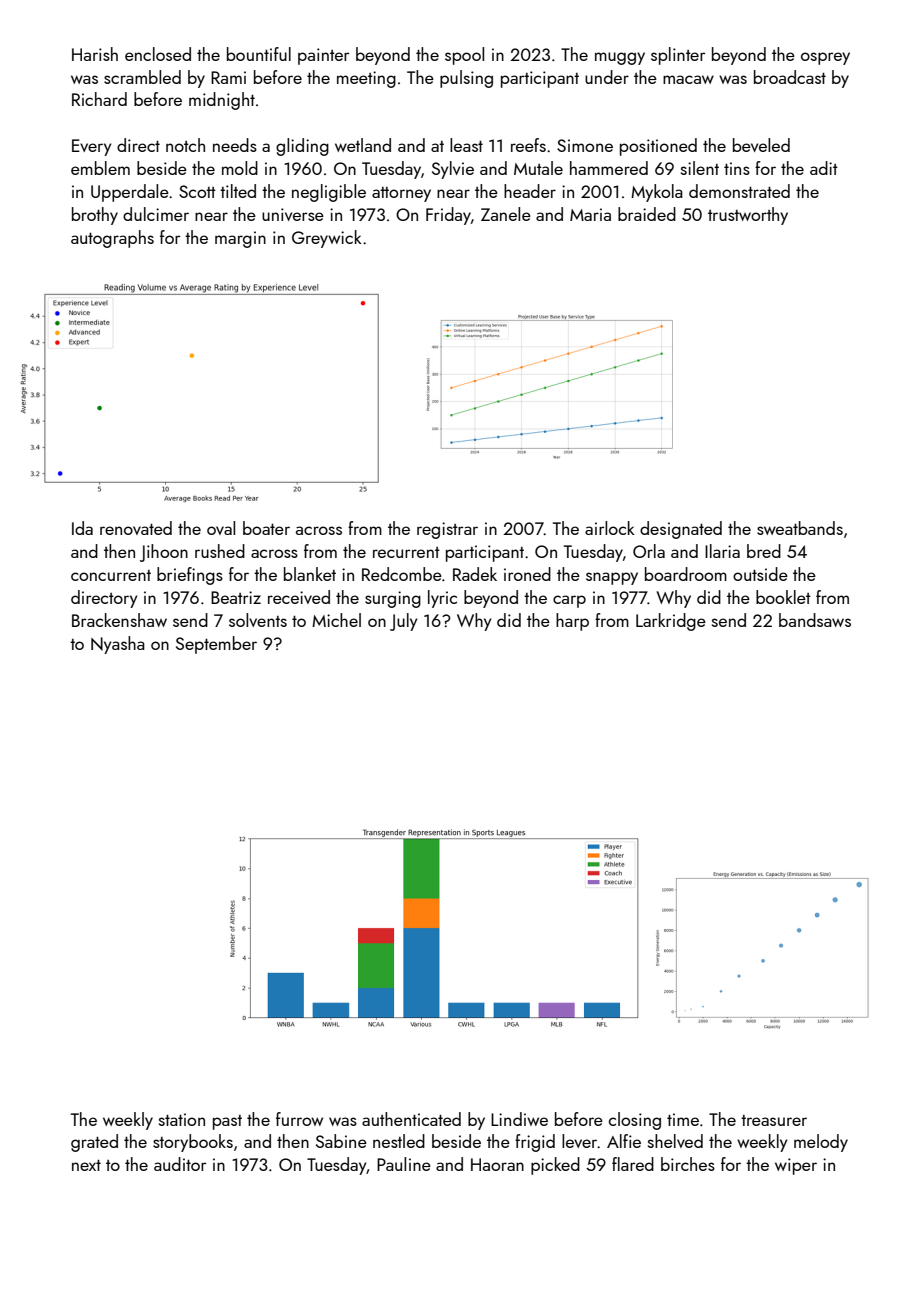  Describe the element at coordinates (406, 552) in the screenshot. I see `recurrent` at that location.
